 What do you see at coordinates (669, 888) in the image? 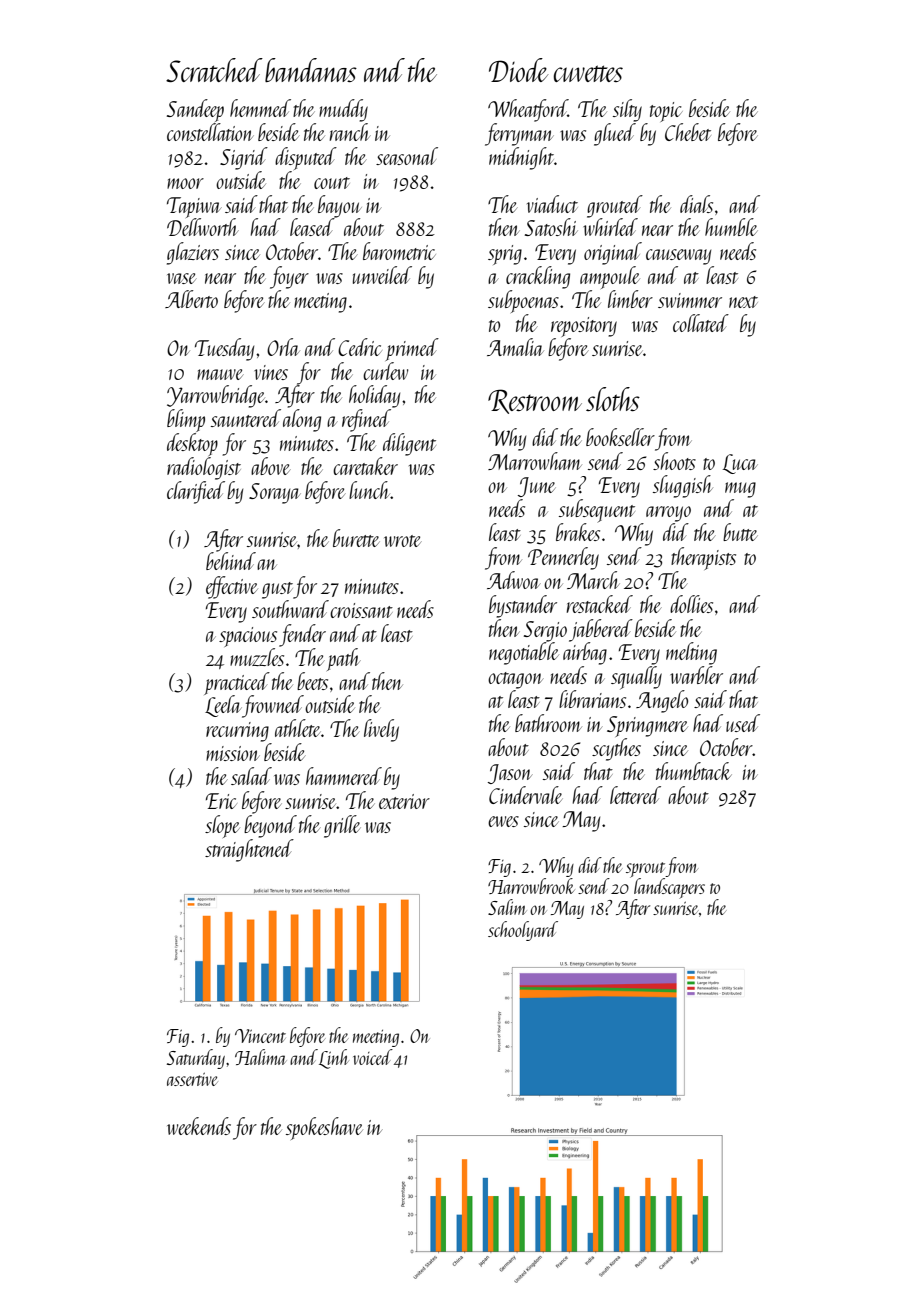
I see `landscapers` at bounding box center [669, 888].
